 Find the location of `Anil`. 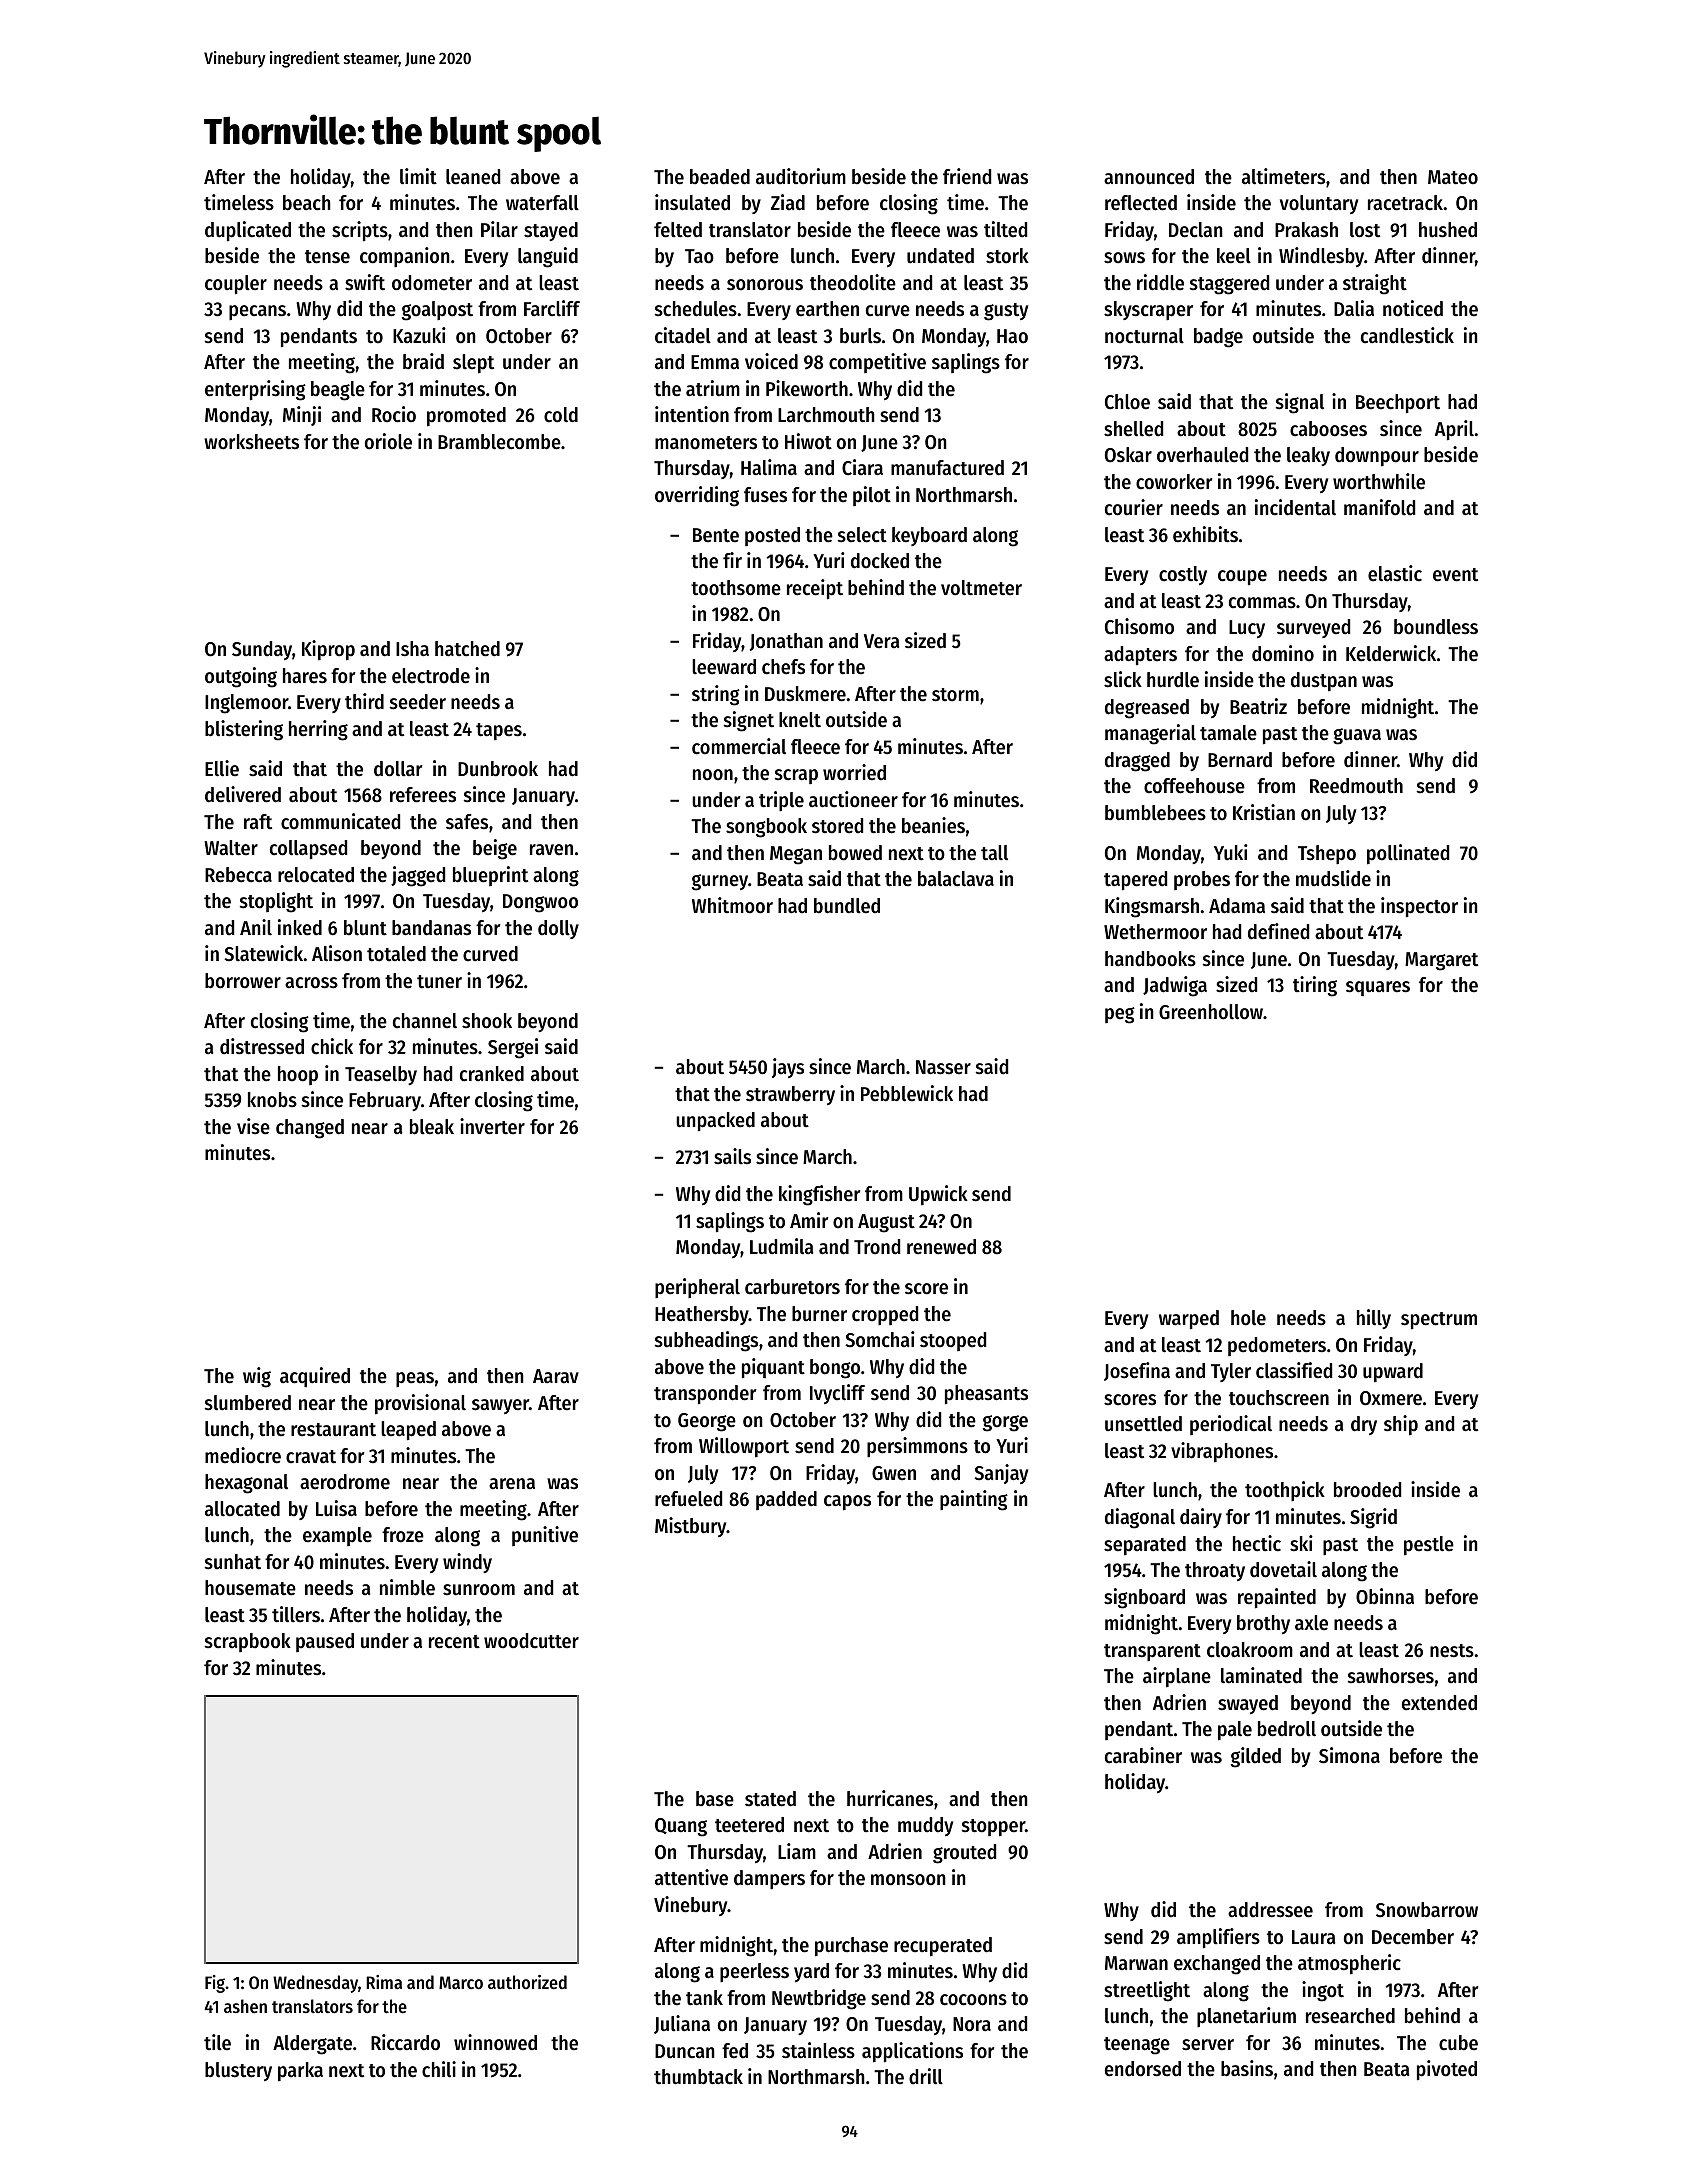

Anil is located at coordinates (256, 927).
